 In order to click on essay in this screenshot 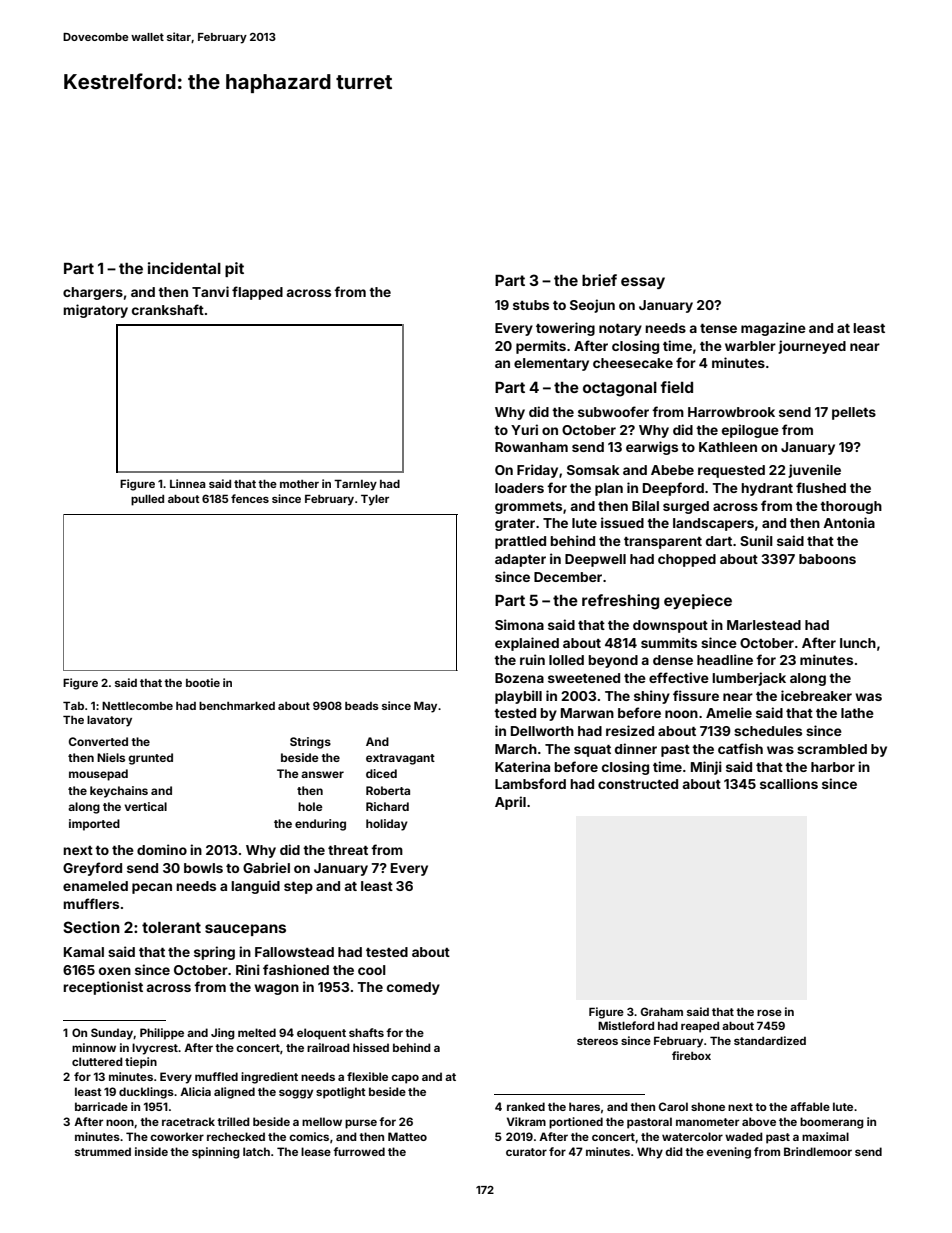, I will do `click(643, 283)`.
